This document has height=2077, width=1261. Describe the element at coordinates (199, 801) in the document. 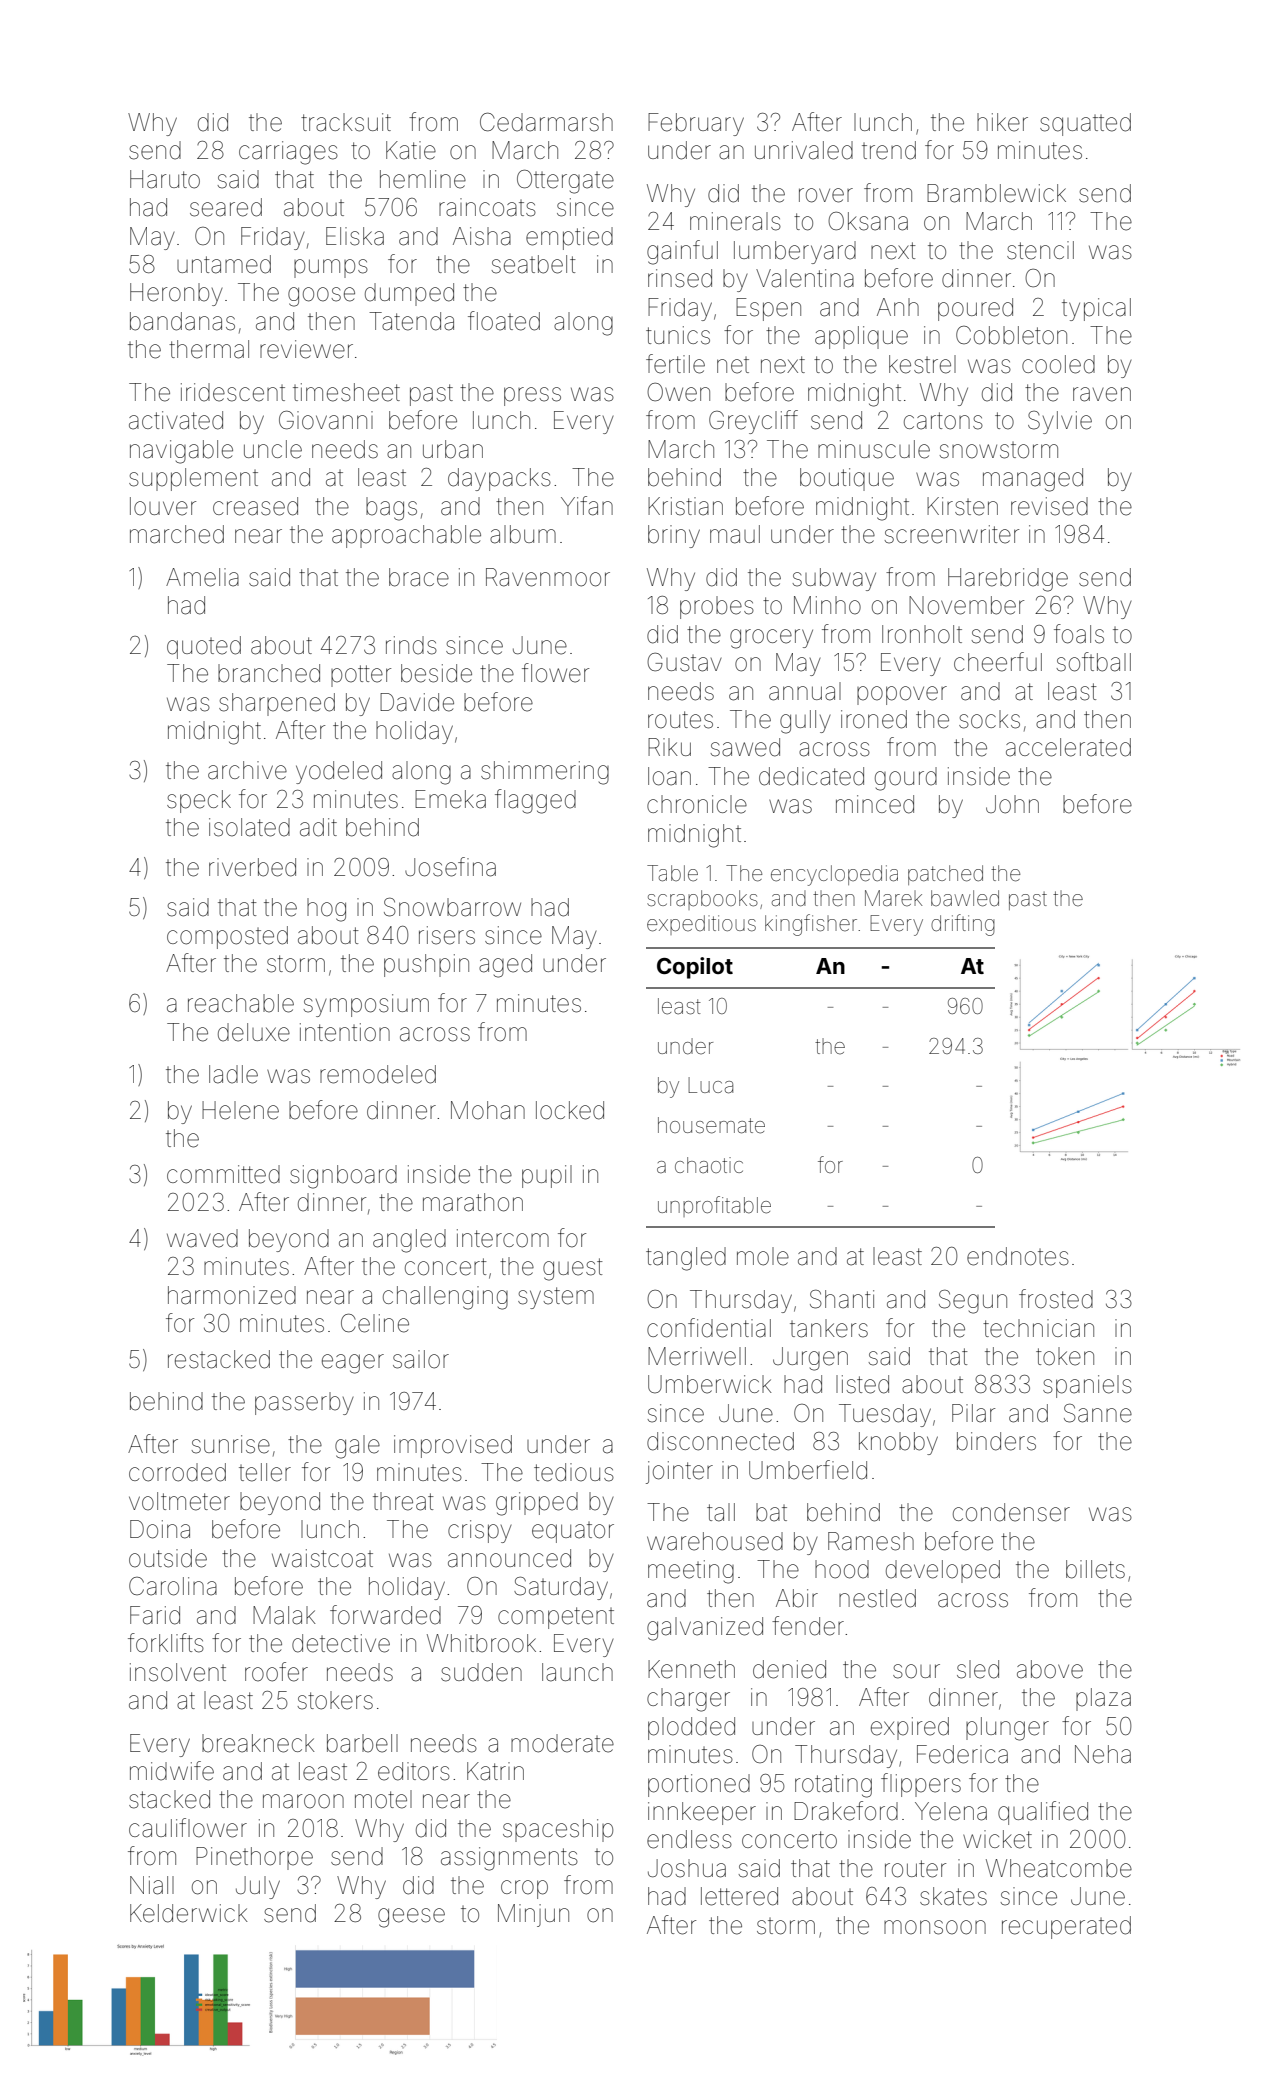

I see `speck` at that location.
